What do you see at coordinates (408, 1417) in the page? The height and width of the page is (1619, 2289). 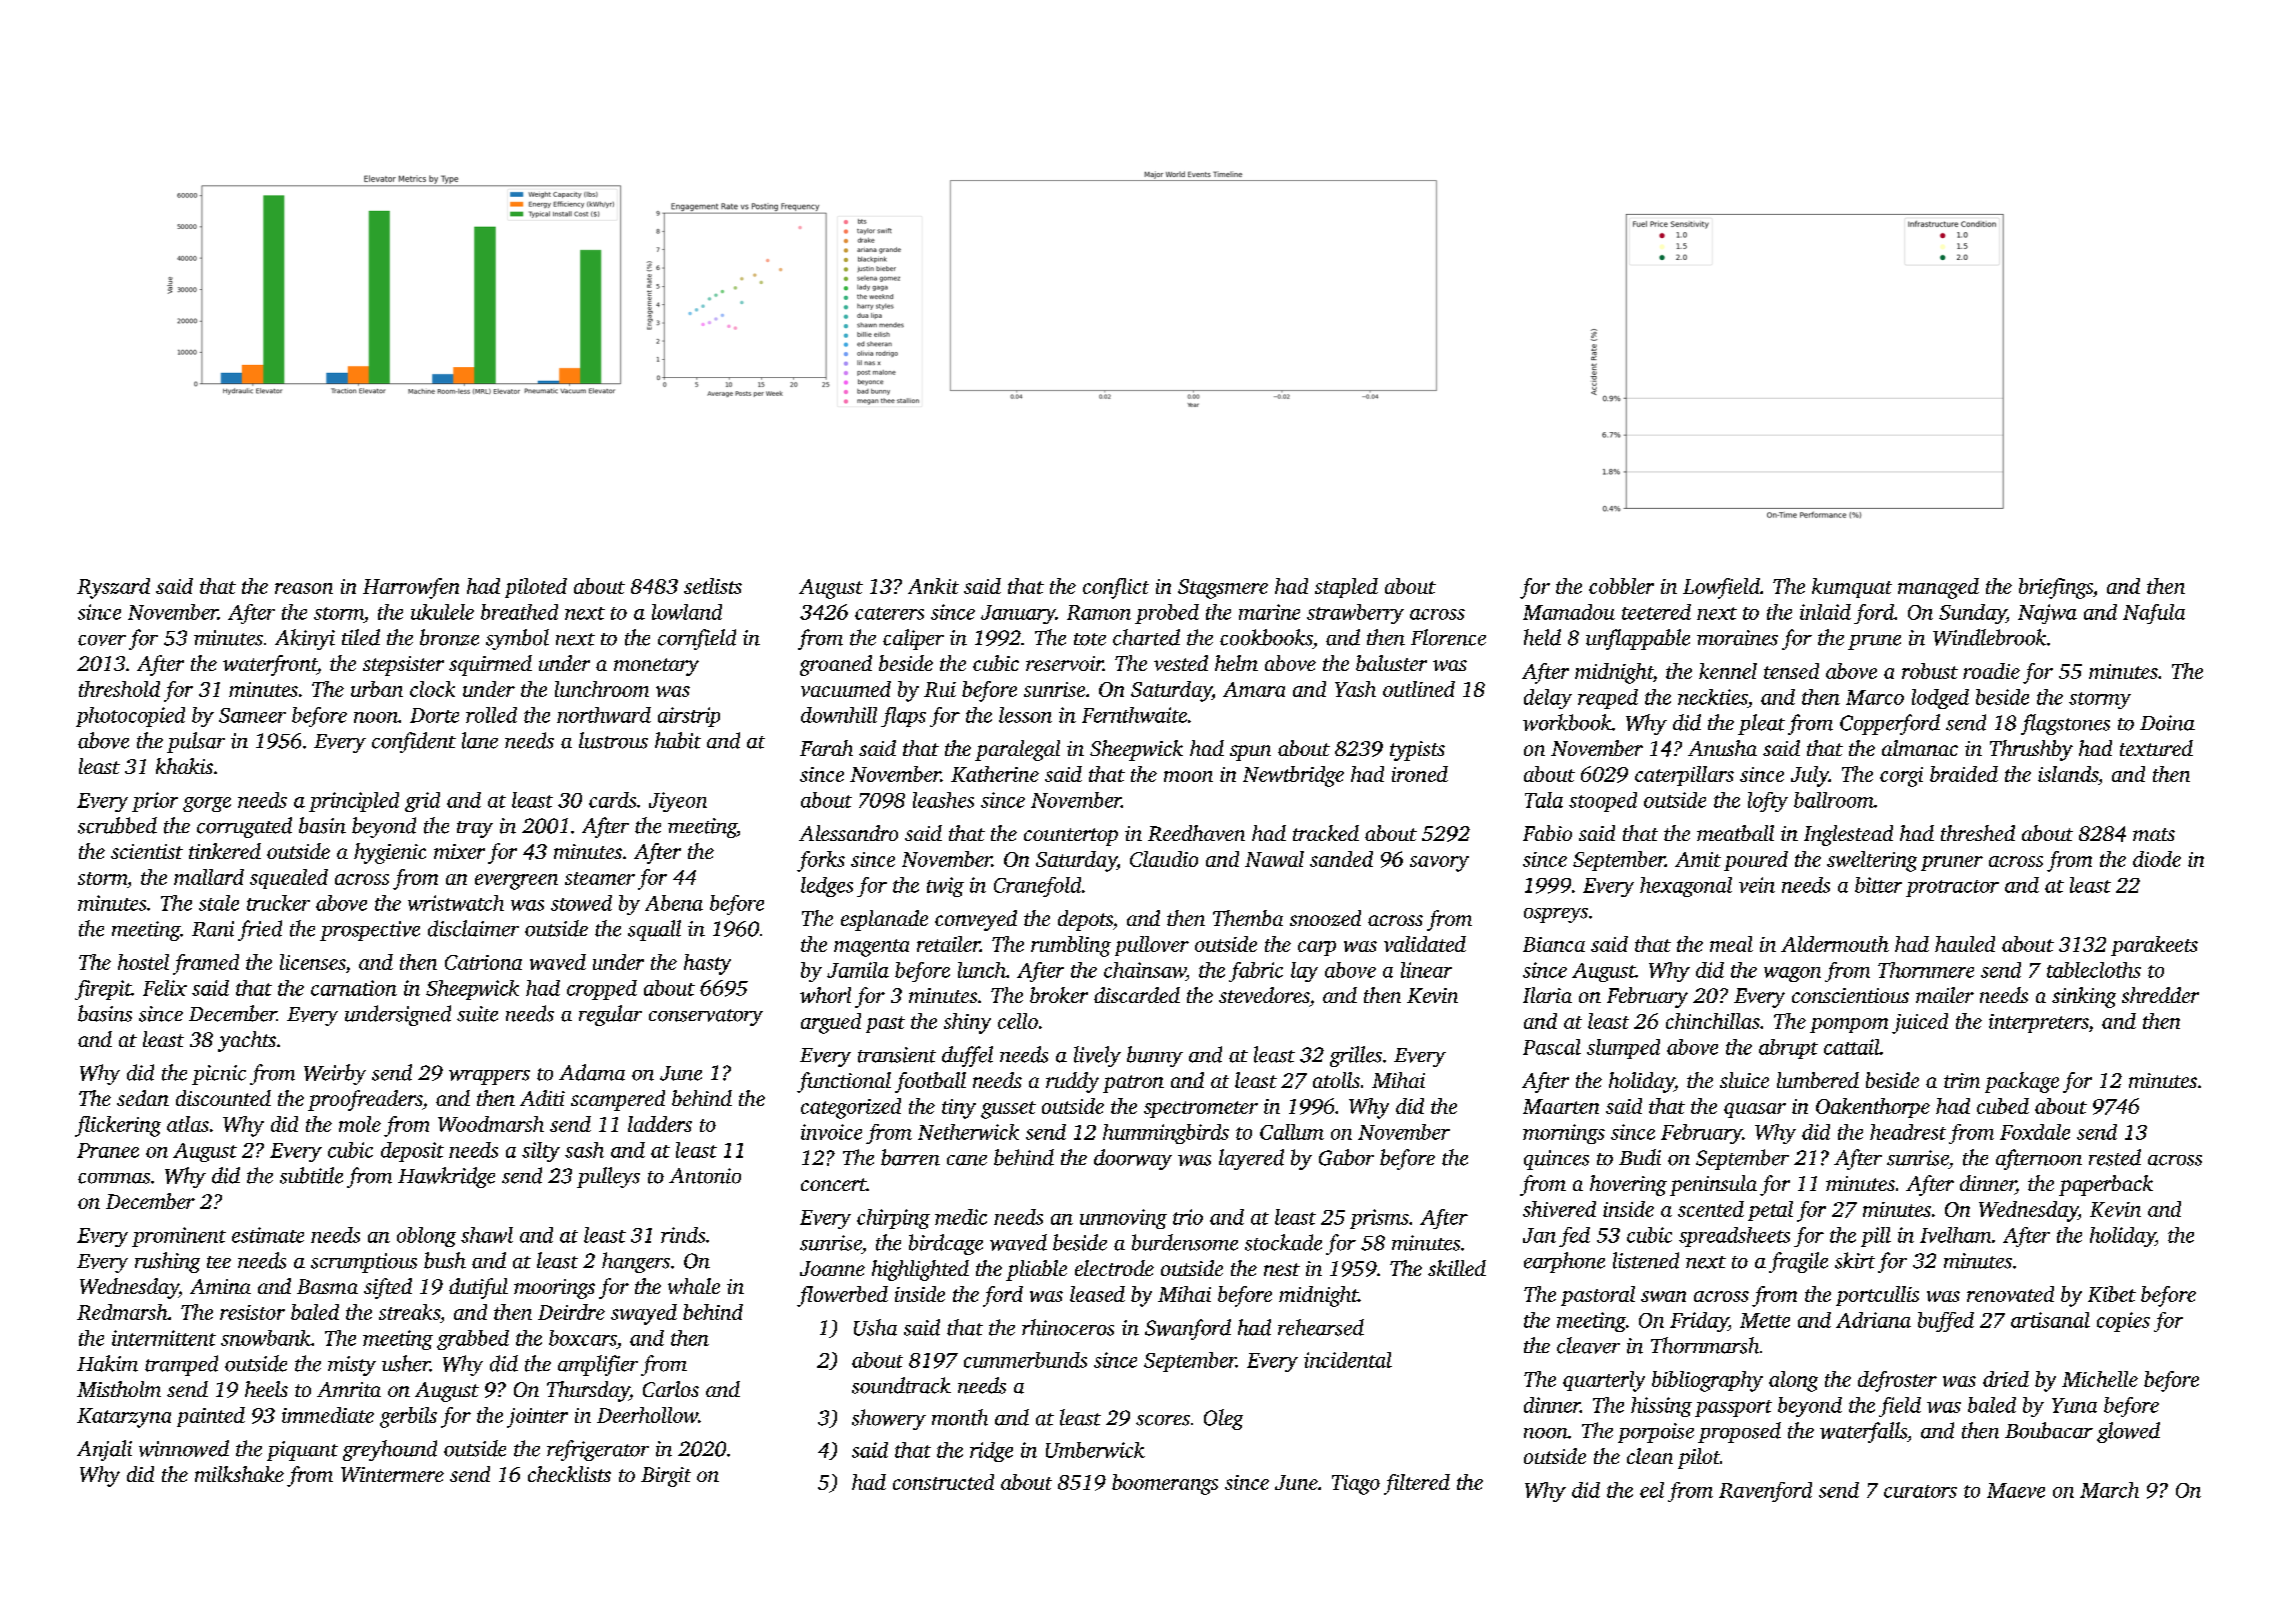 I see `gerbils` at bounding box center [408, 1417].
